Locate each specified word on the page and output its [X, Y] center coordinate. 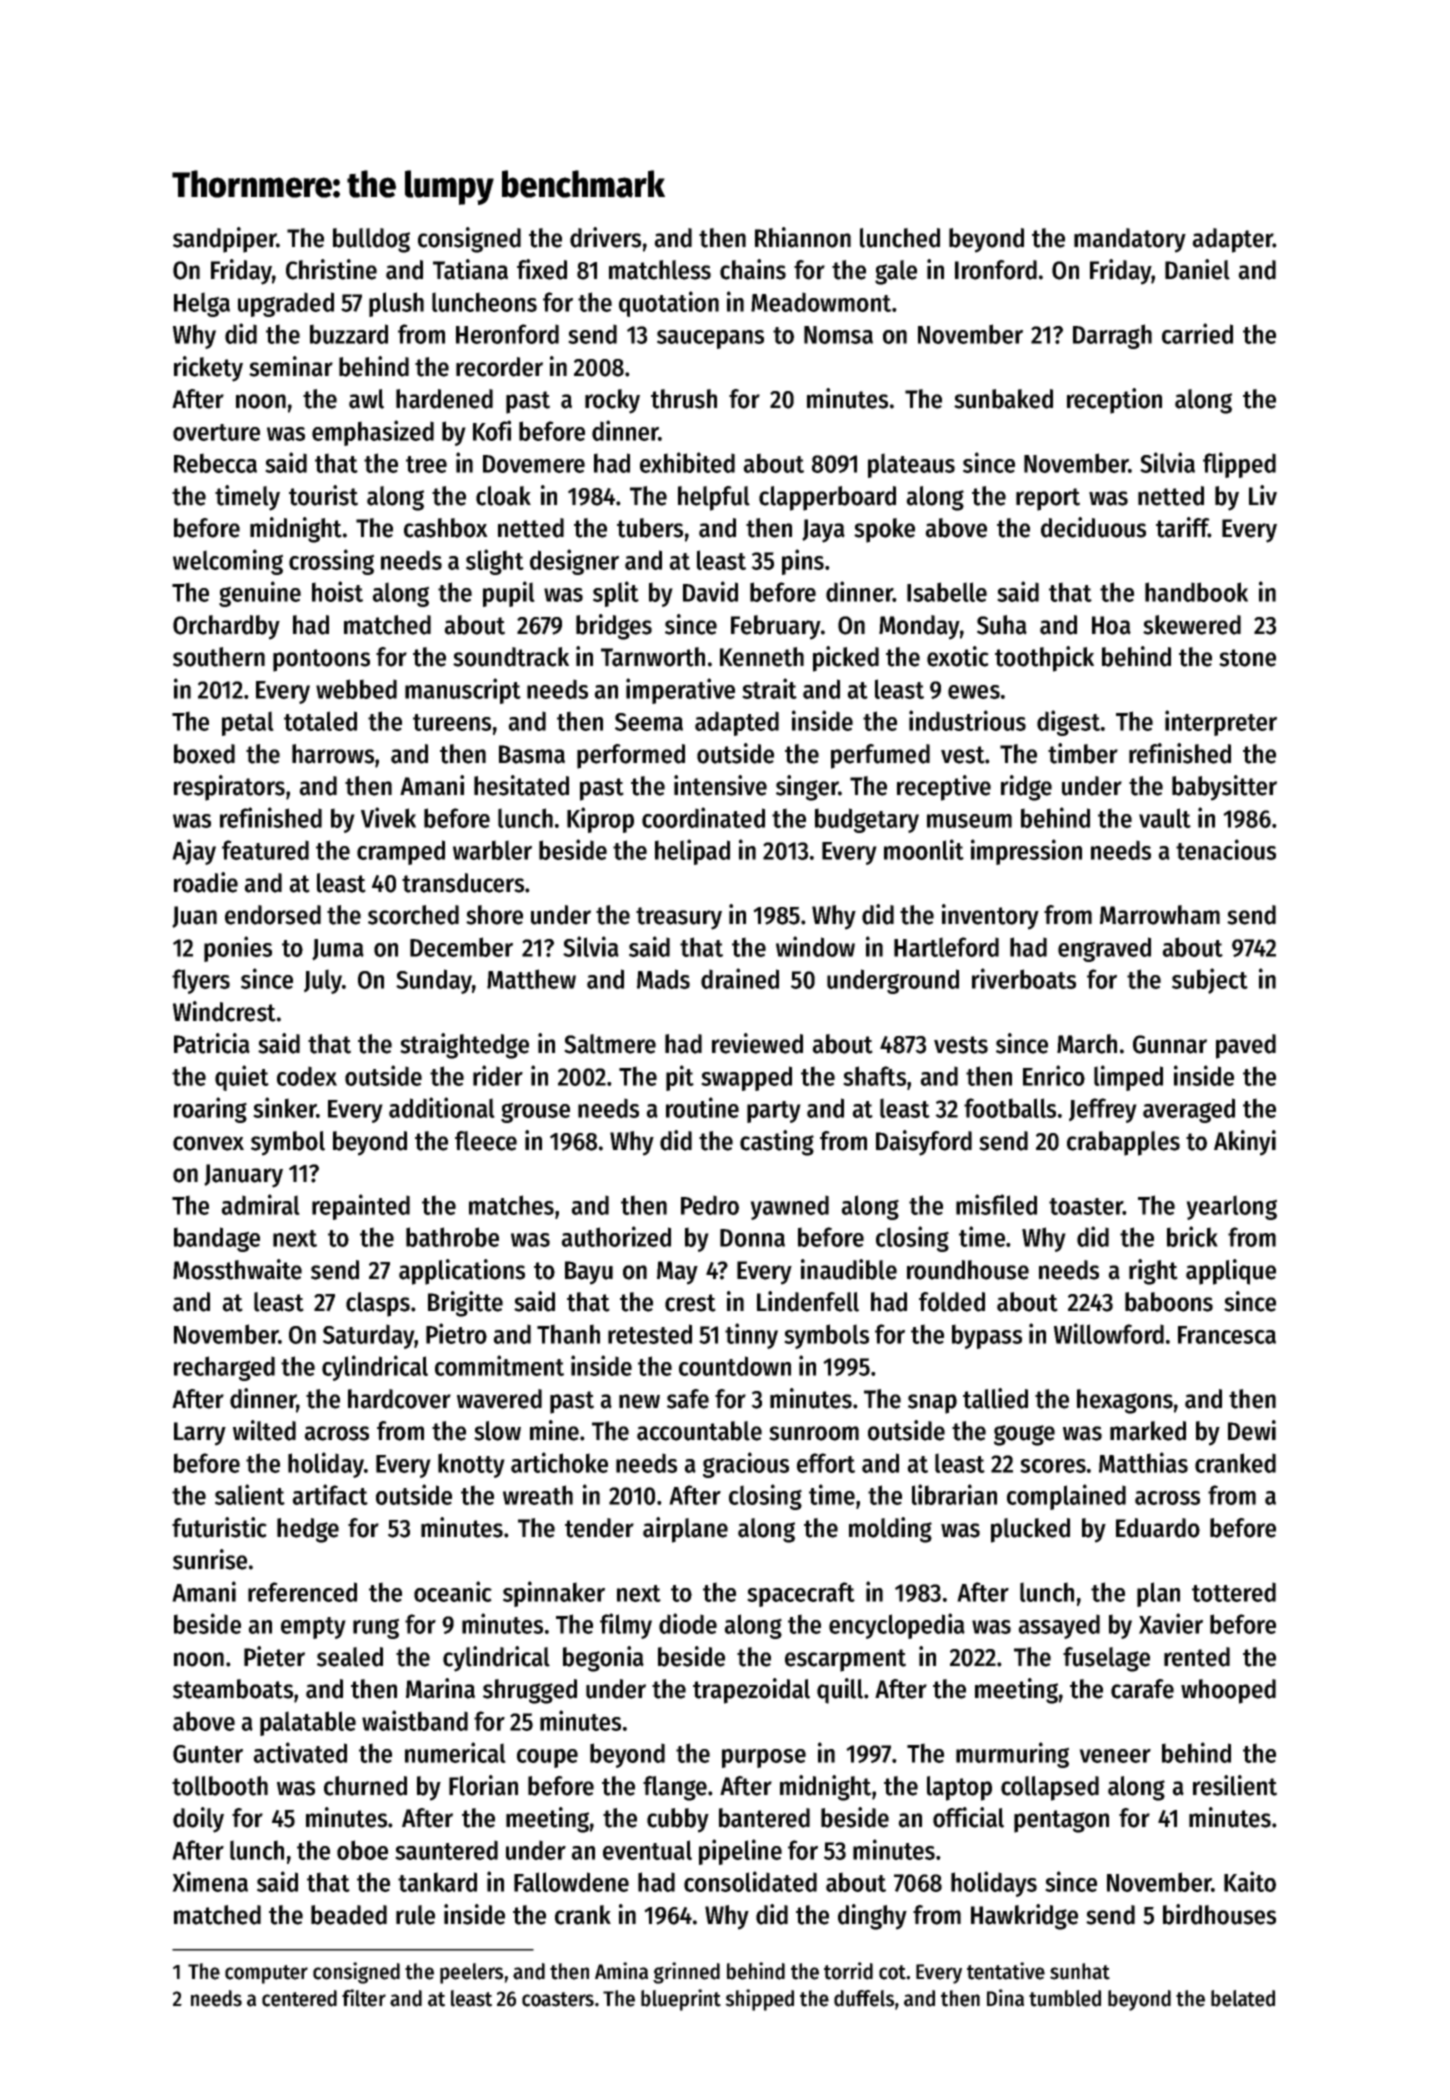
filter [364, 1998]
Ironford [996, 270]
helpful [714, 498]
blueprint [681, 2000]
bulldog [371, 240]
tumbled [1065, 1998]
